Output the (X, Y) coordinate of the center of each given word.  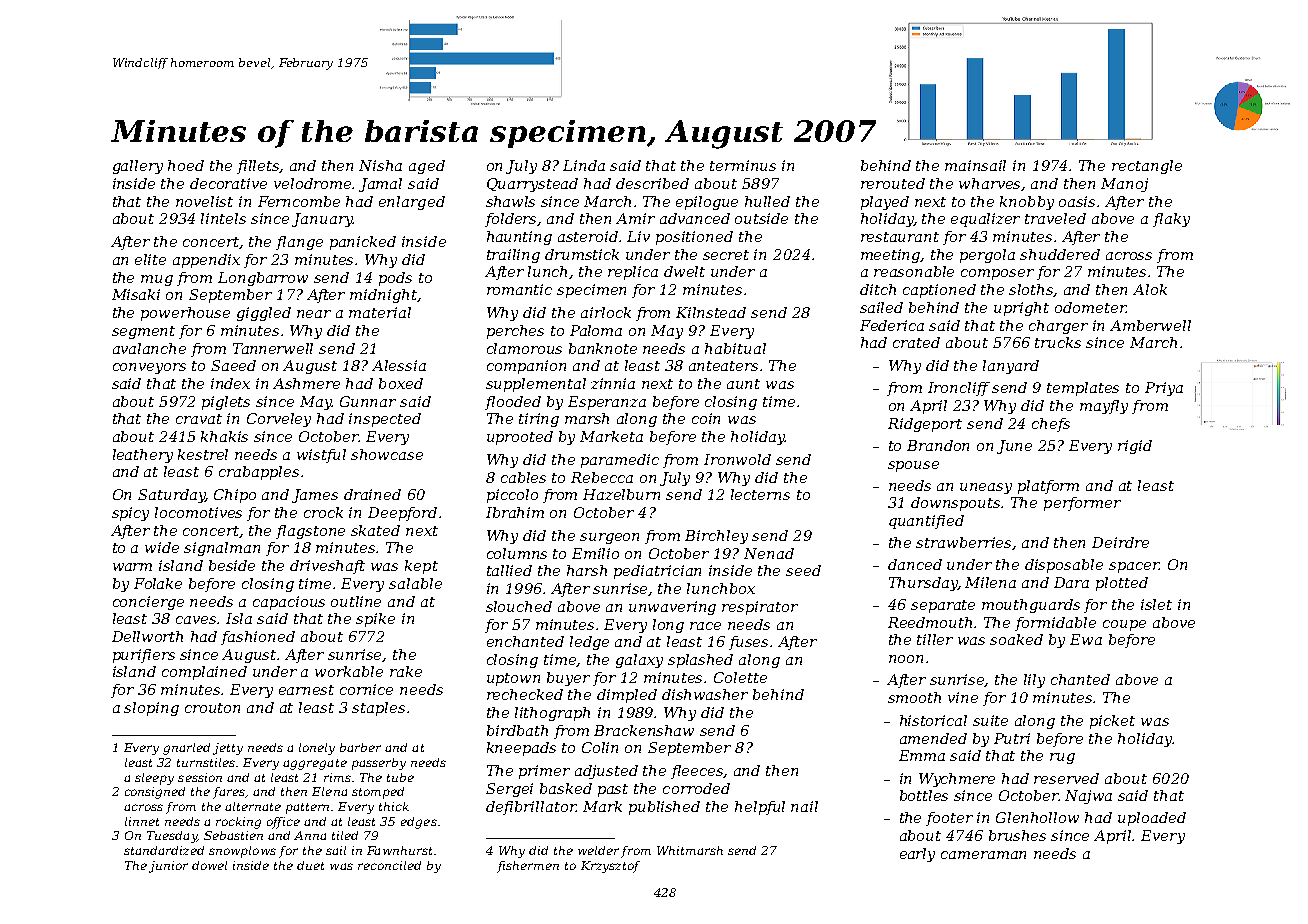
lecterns (760, 494)
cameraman (983, 855)
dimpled (627, 696)
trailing (513, 256)
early (917, 855)
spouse (913, 466)
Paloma (596, 330)
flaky (1171, 220)
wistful (321, 456)
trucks (1058, 342)
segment (143, 332)
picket (1112, 722)
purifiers (144, 656)
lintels (223, 218)
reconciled (389, 865)
